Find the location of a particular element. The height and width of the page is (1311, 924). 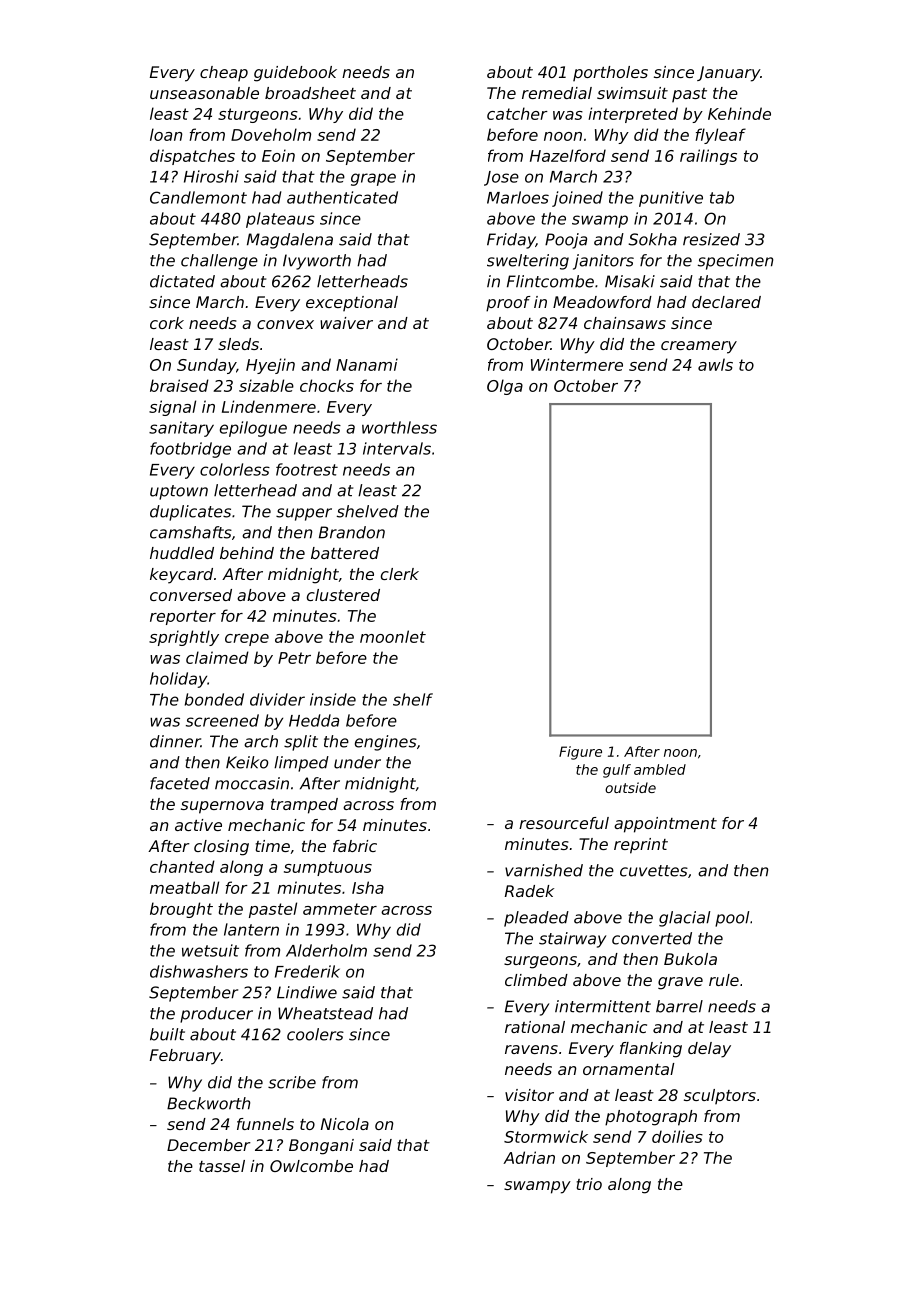

Adrian is located at coordinates (529, 1157).
